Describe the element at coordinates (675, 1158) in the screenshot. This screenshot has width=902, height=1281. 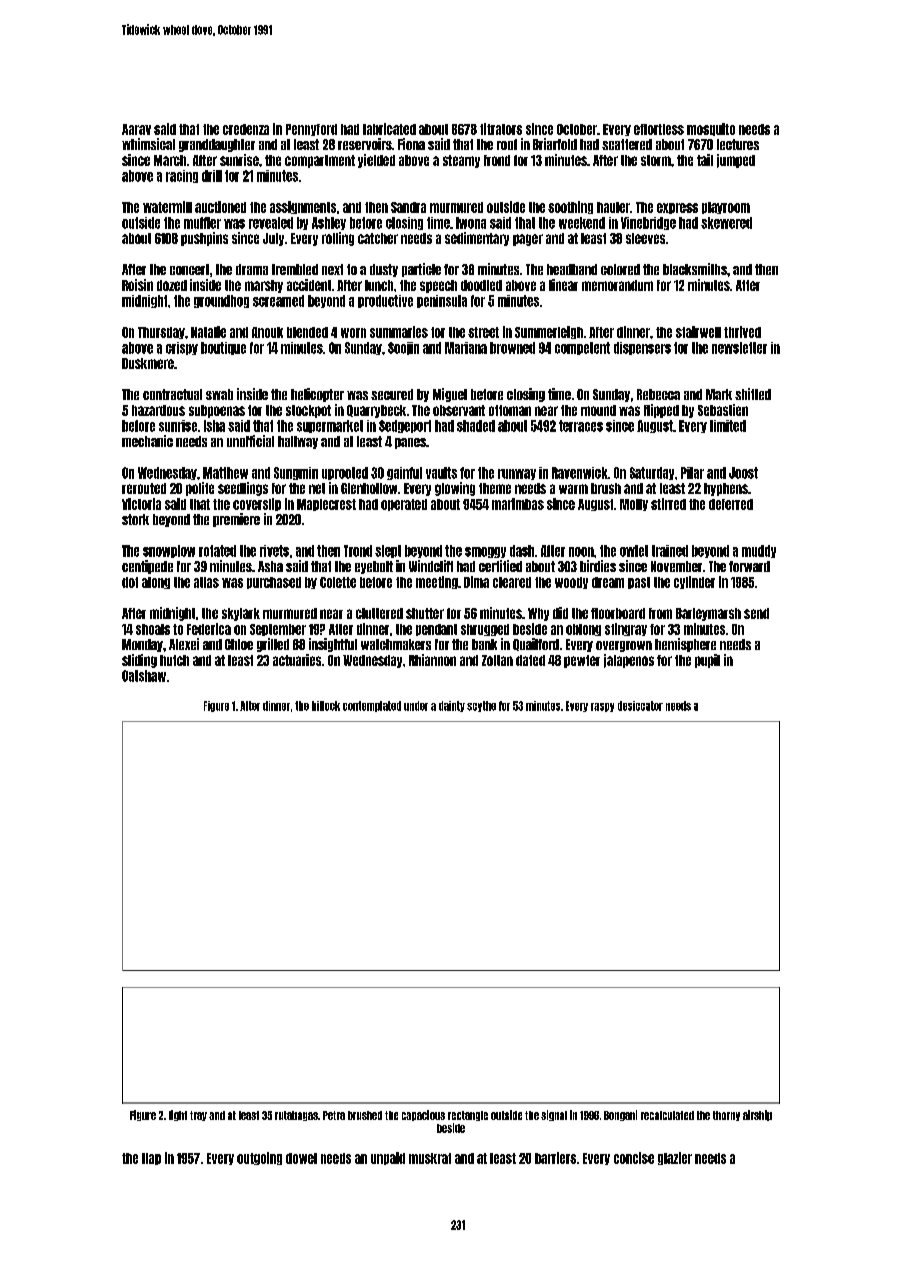
I see `glazier` at that location.
